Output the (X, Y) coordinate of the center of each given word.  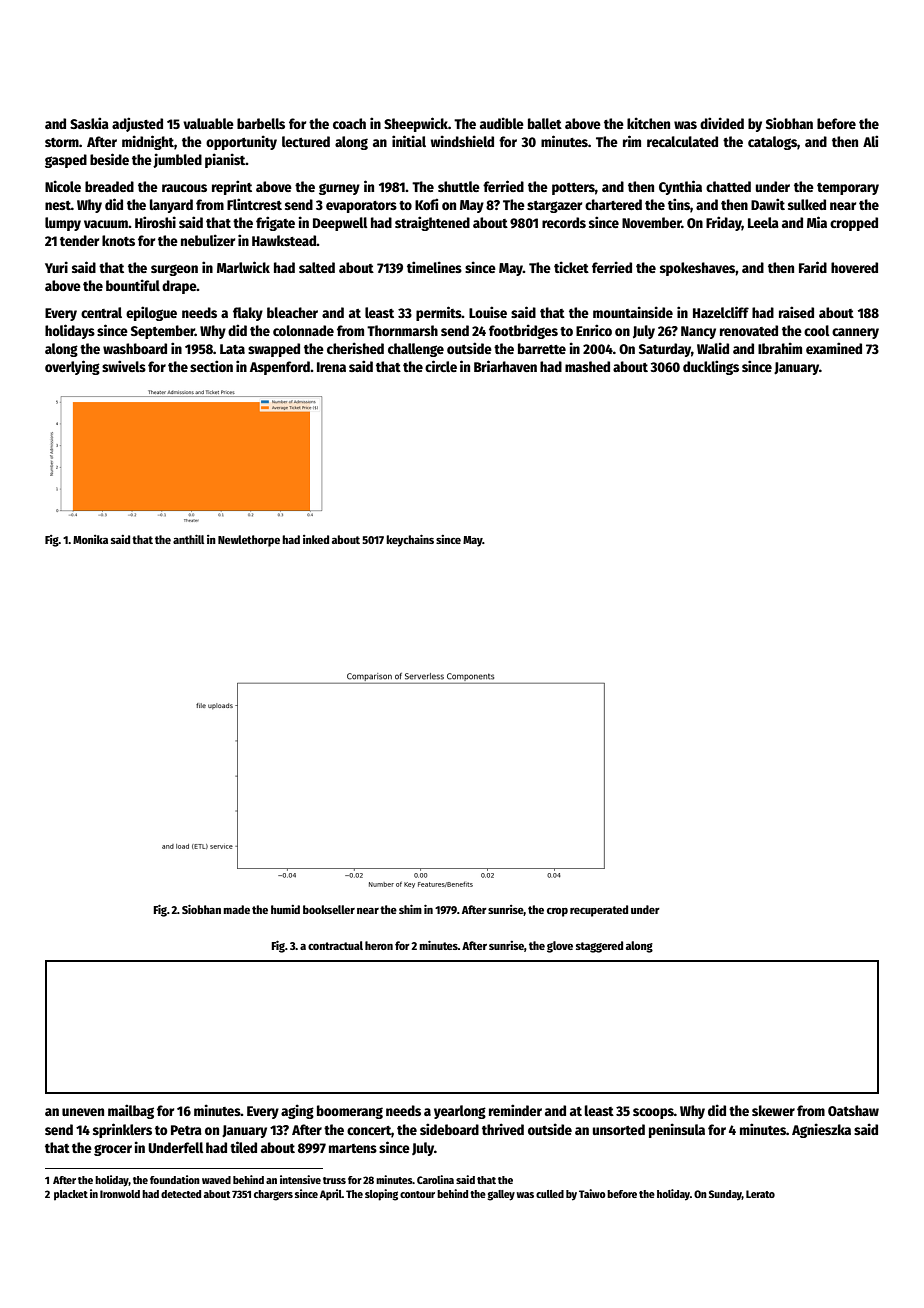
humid (285, 909)
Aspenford (280, 368)
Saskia (89, 123)
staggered (599, 947)
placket (71, 1195)
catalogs (772, 143)
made (236, 909)
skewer (773, 1110)
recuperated (599, 911)
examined (834, 348)
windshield (462, 141)
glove (560, 947)
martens (353, 1148)
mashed (587, 366)
